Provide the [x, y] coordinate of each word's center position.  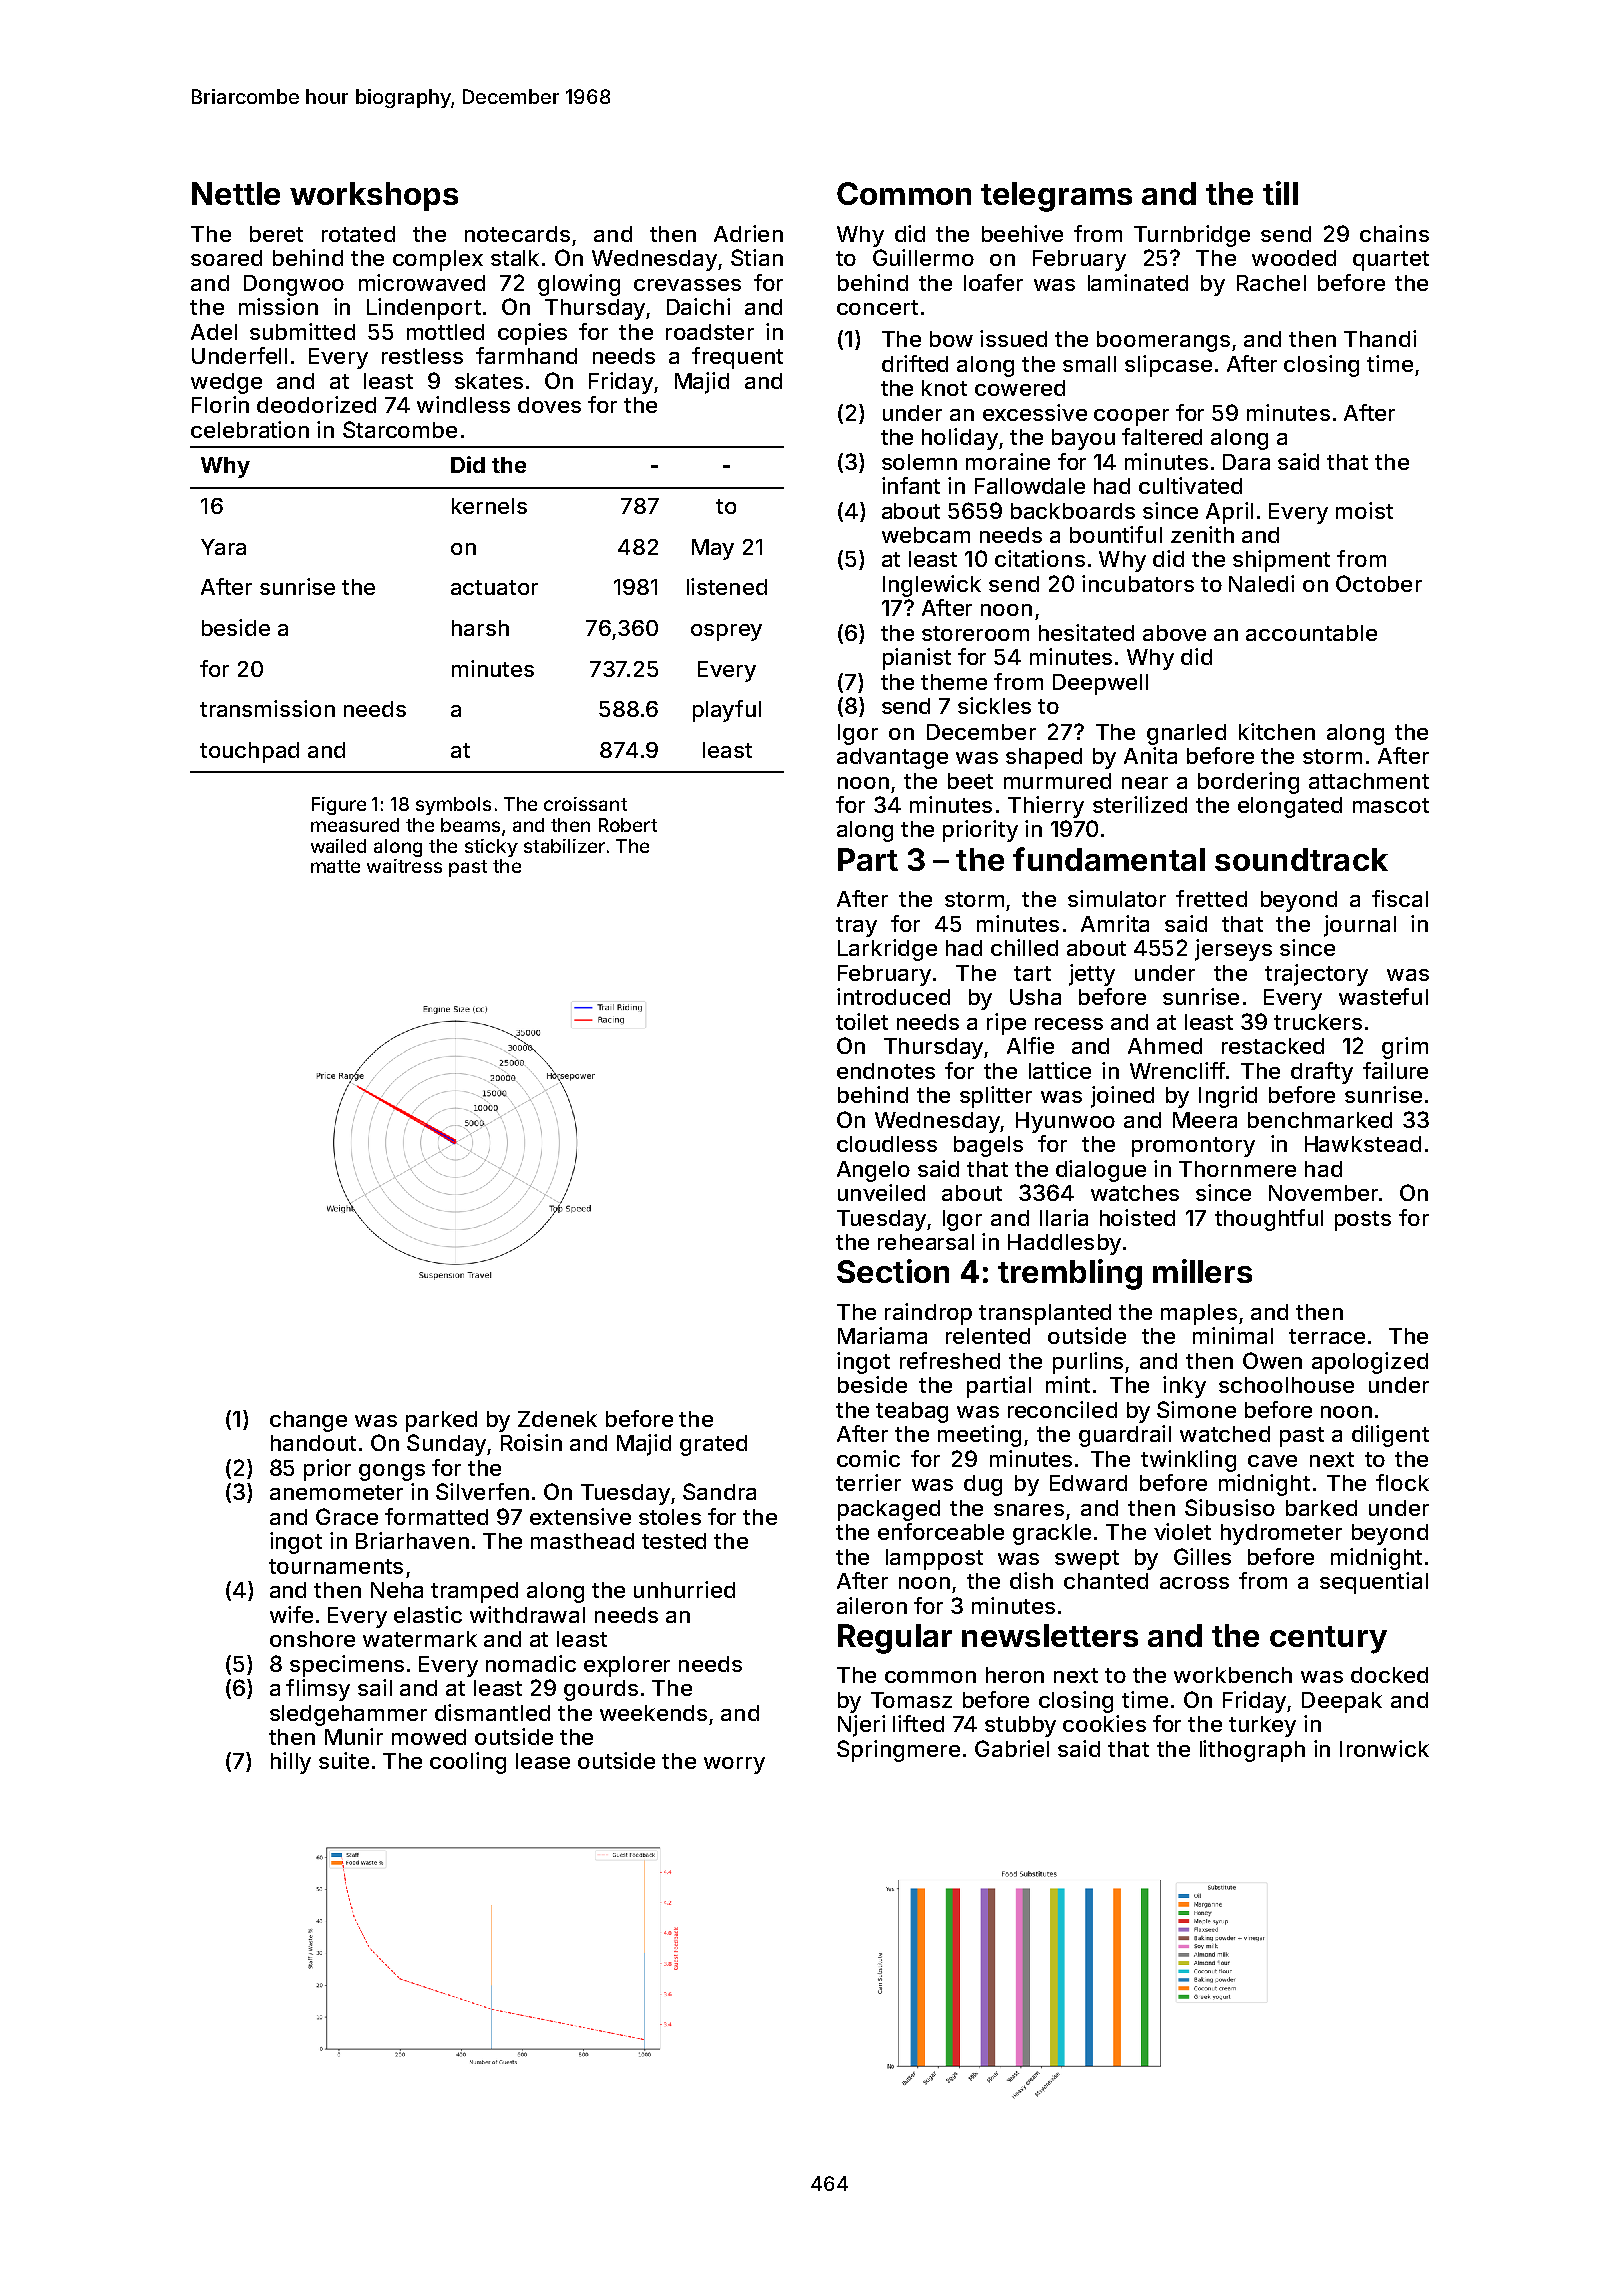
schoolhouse [1286, 1385]
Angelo [873, 1171]
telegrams [1056, 197]
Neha [397, 1590]
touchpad [249, 752]
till [1280, 193]
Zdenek [557, 1419]
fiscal [1400, 898]
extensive [580, 1516]
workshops [374, 196]
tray [856, 927]
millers [1202, 1271]
